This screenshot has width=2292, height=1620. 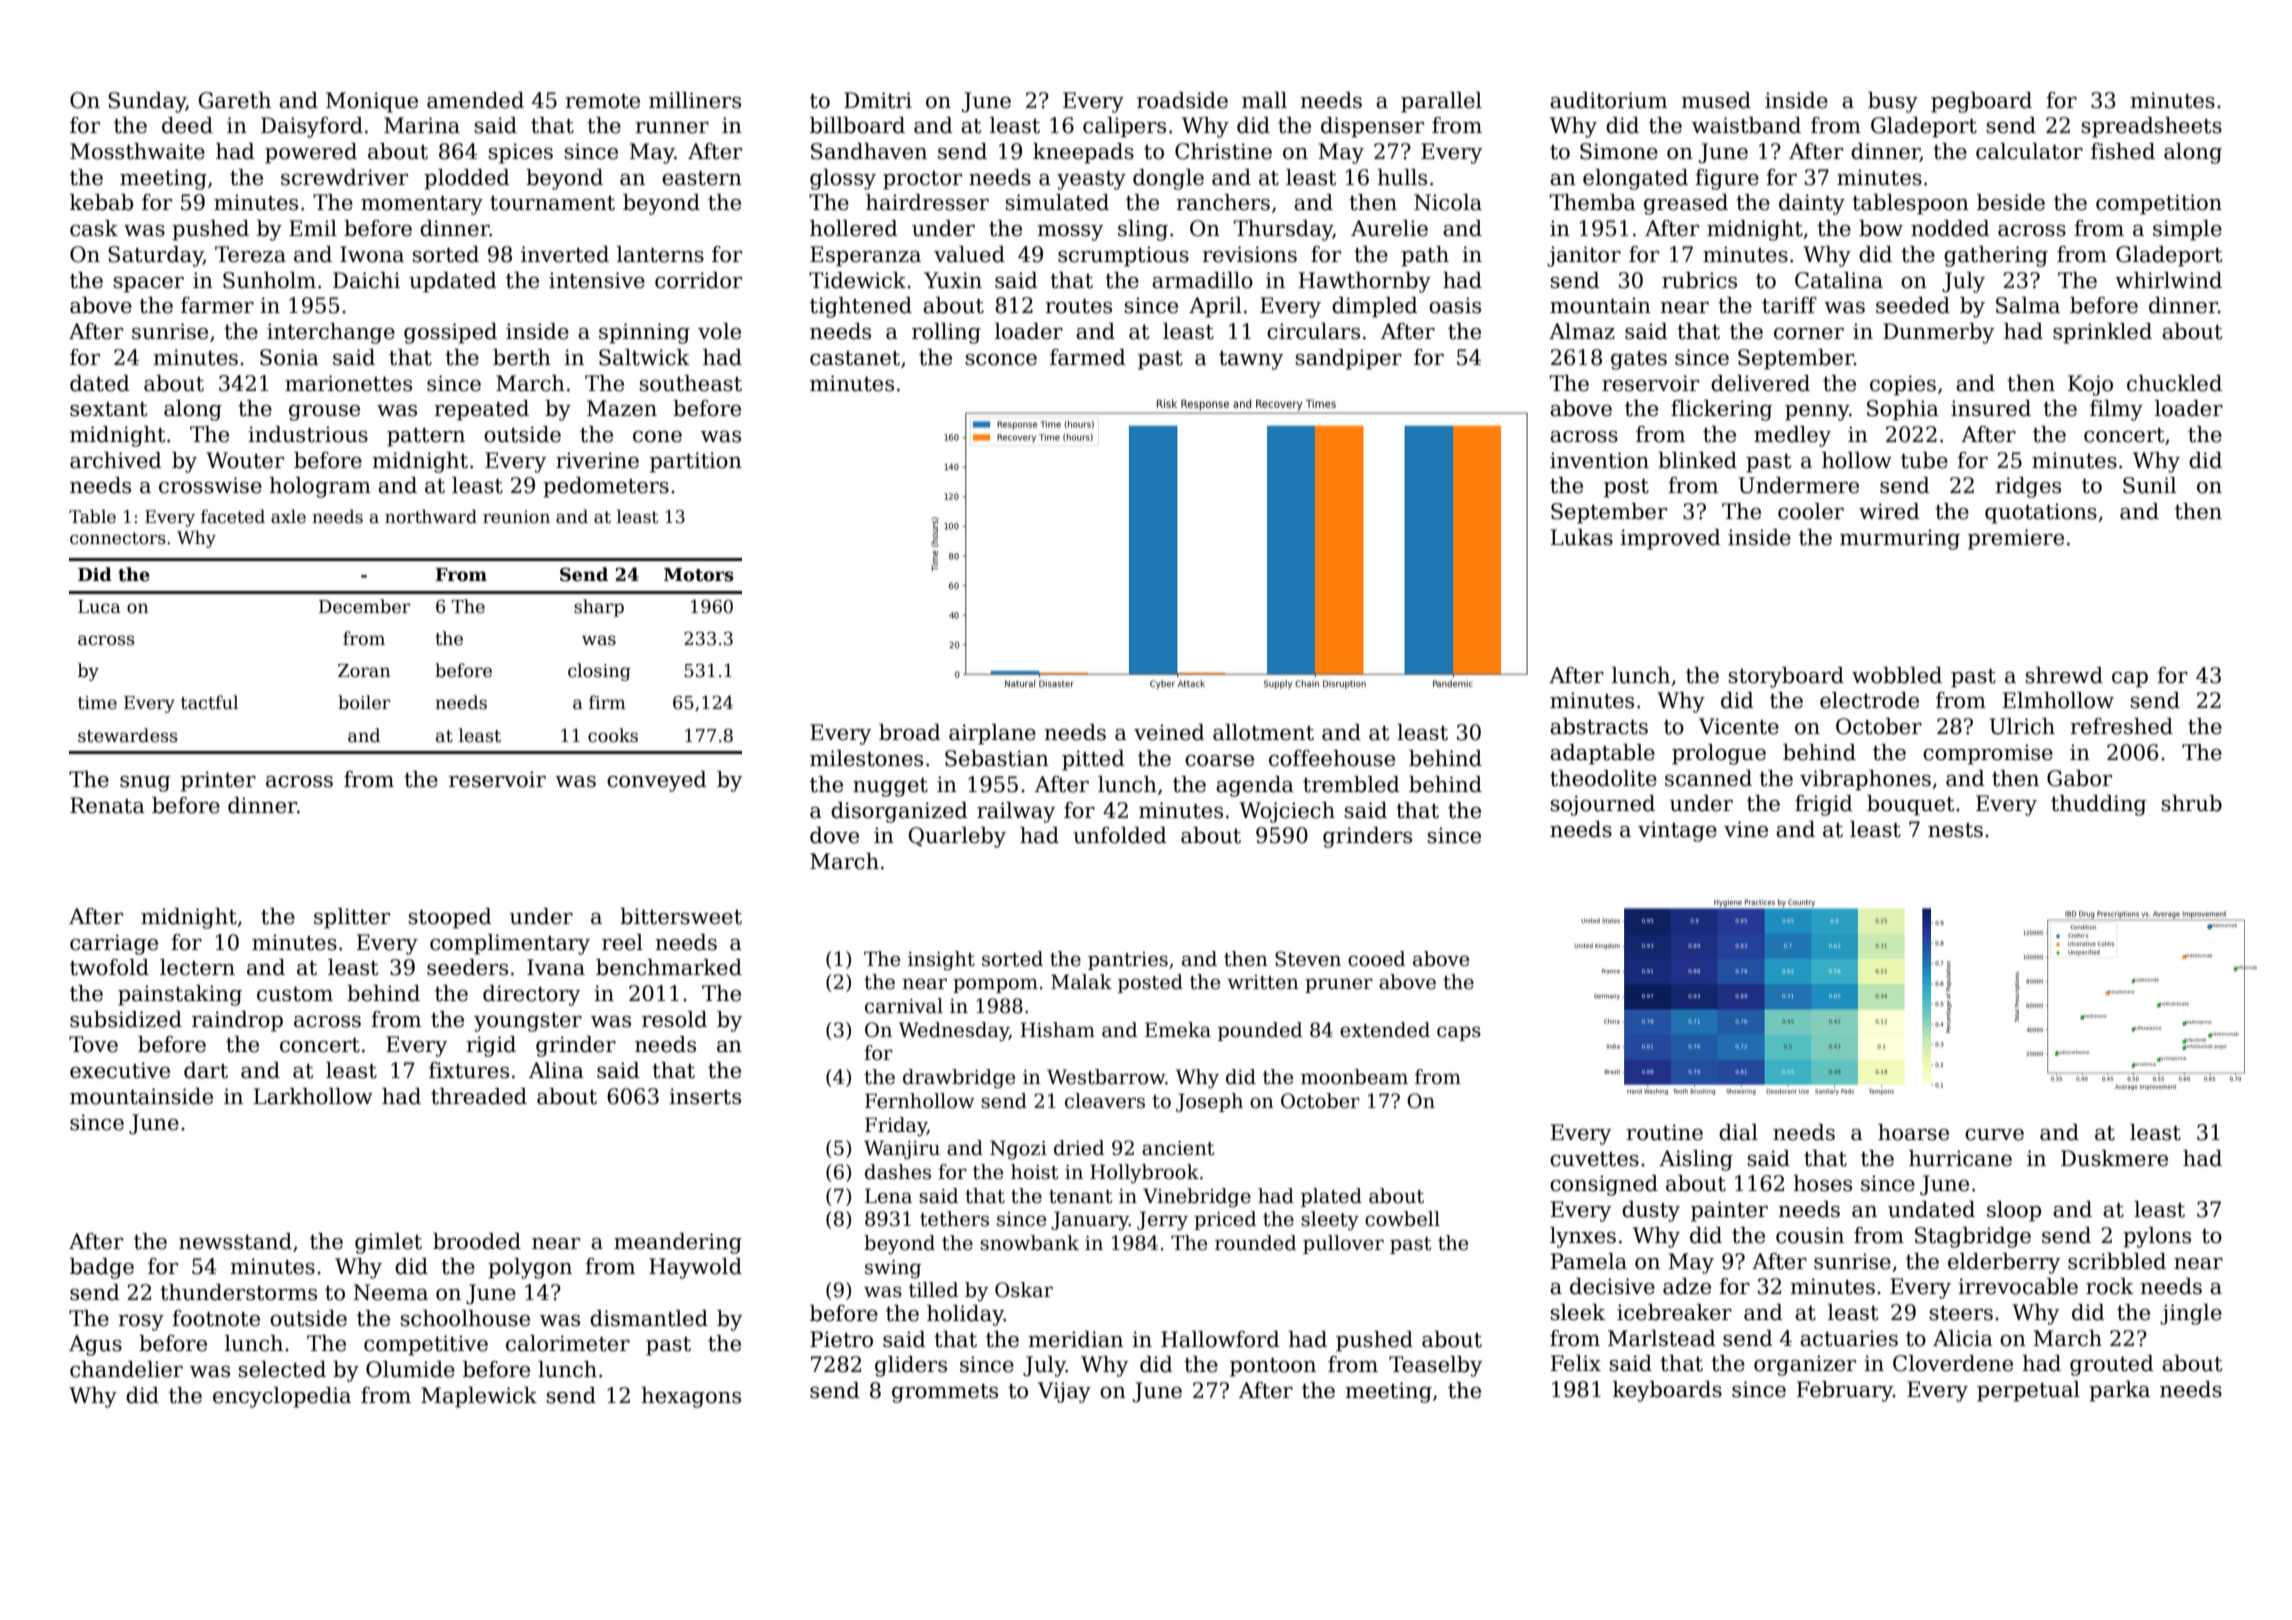 I want to click on cask, so click(x=94, y=228).
